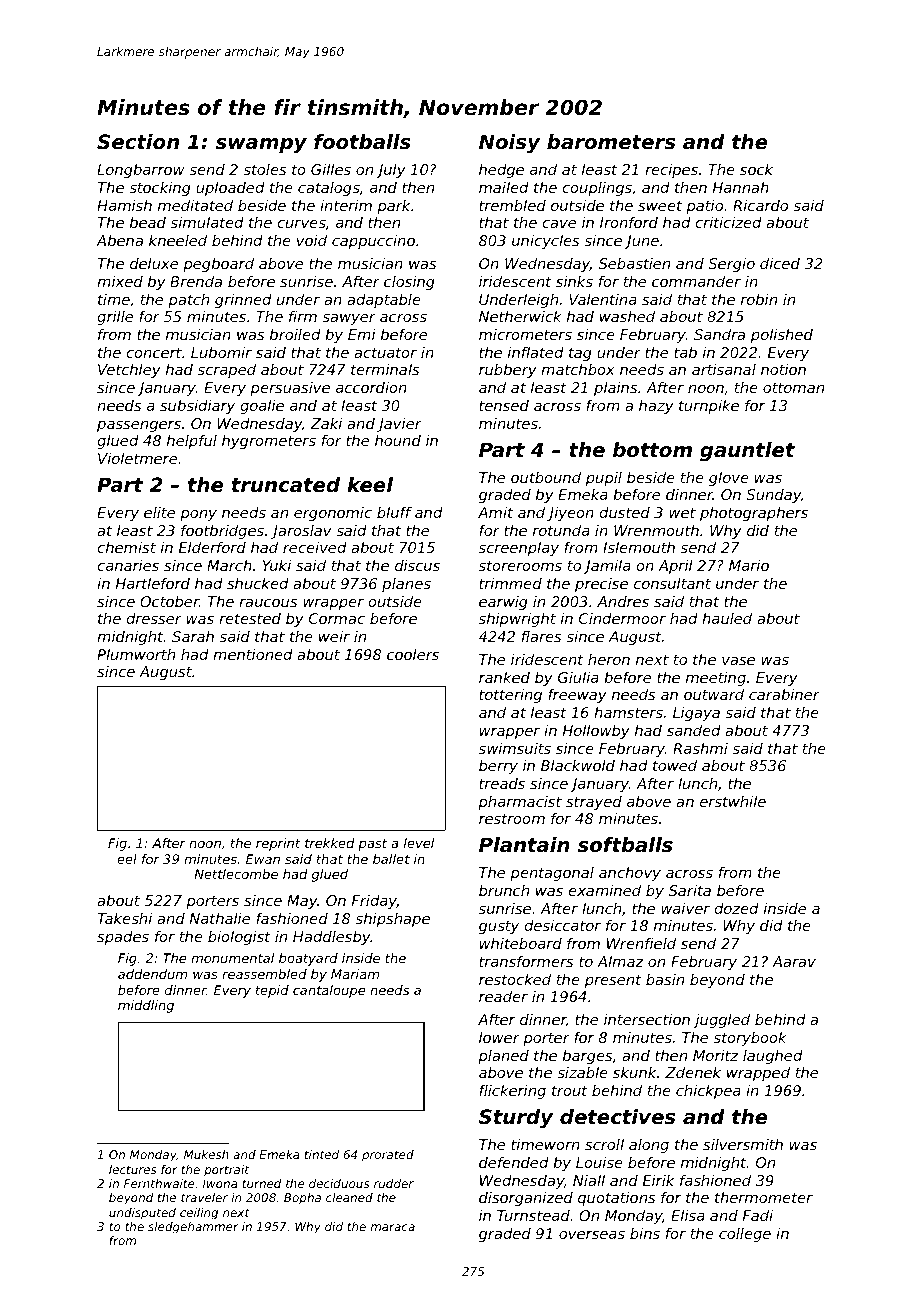  I want to click on grille, so click(115, 318).
